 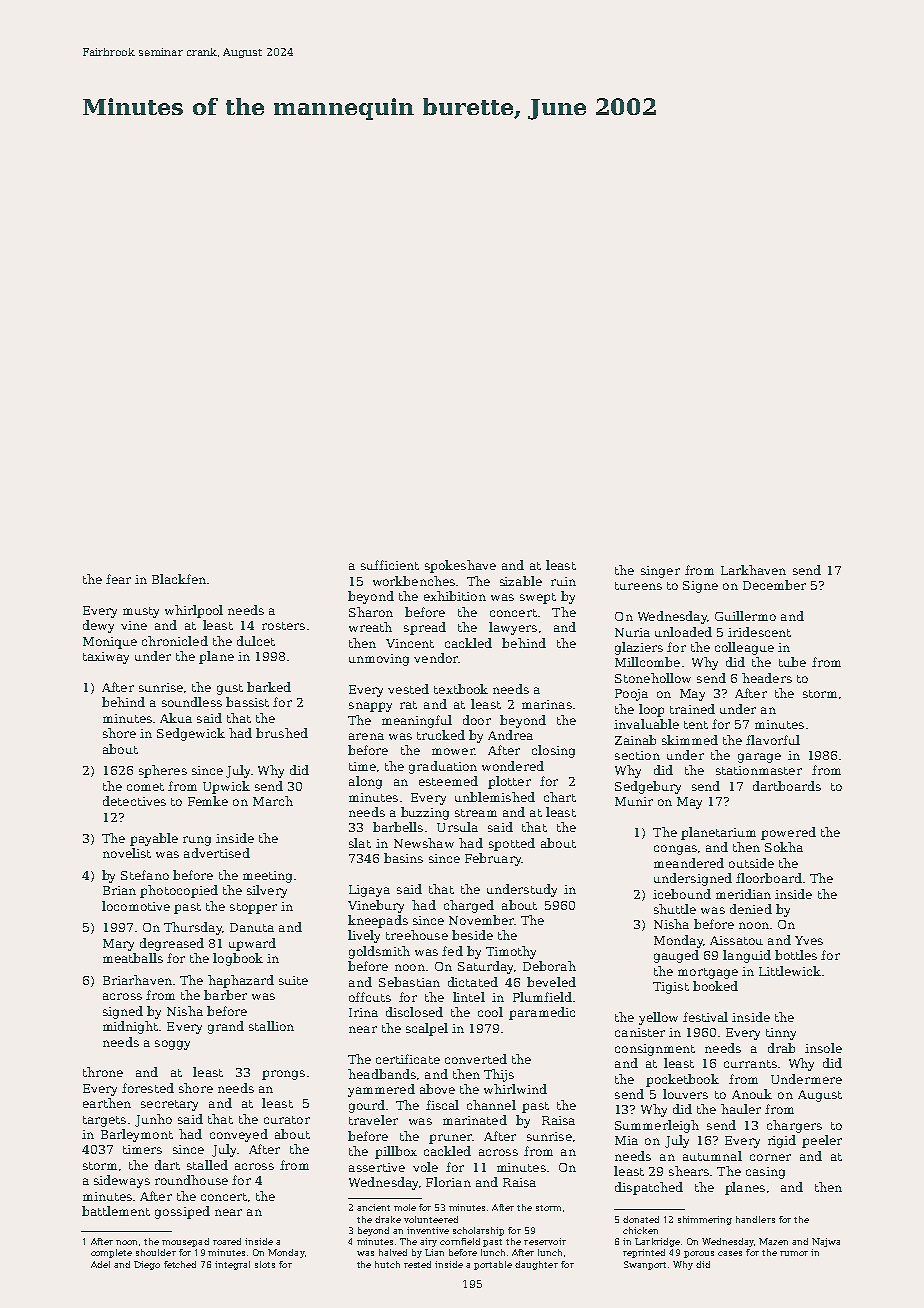 What do you see at coordinates (371, 612) in the page?
I see `Sharon` at bounding box center [371, 612].
